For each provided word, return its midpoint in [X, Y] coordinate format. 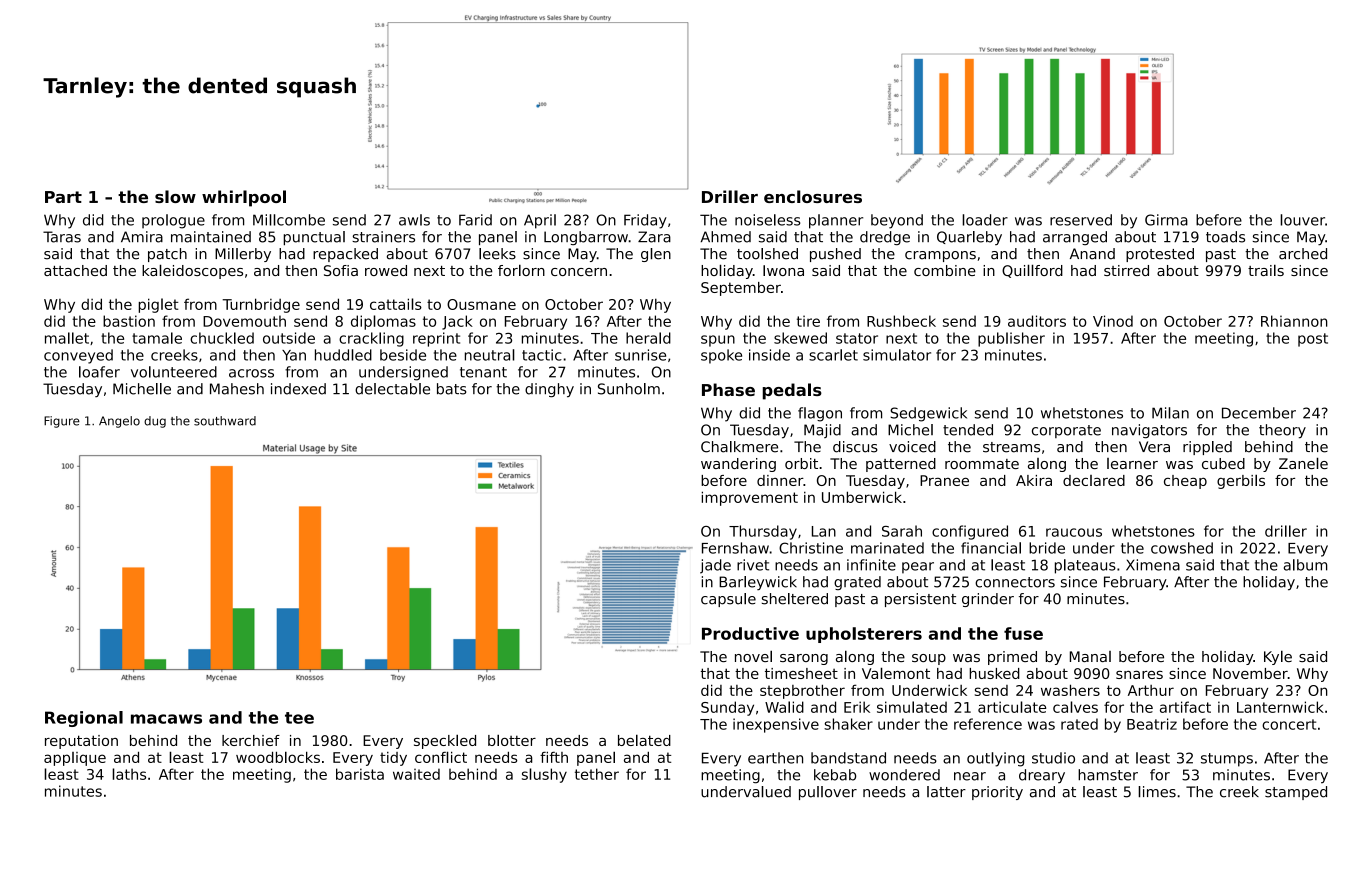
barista [360, 774]
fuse [1023, 633]
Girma [1166, 220]
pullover [828, 793]
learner [1132, 463]
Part [63, 197]
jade [715, 566]
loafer [99, 372]
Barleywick [758, 583]
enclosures [813, 196]
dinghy [549, 390]
